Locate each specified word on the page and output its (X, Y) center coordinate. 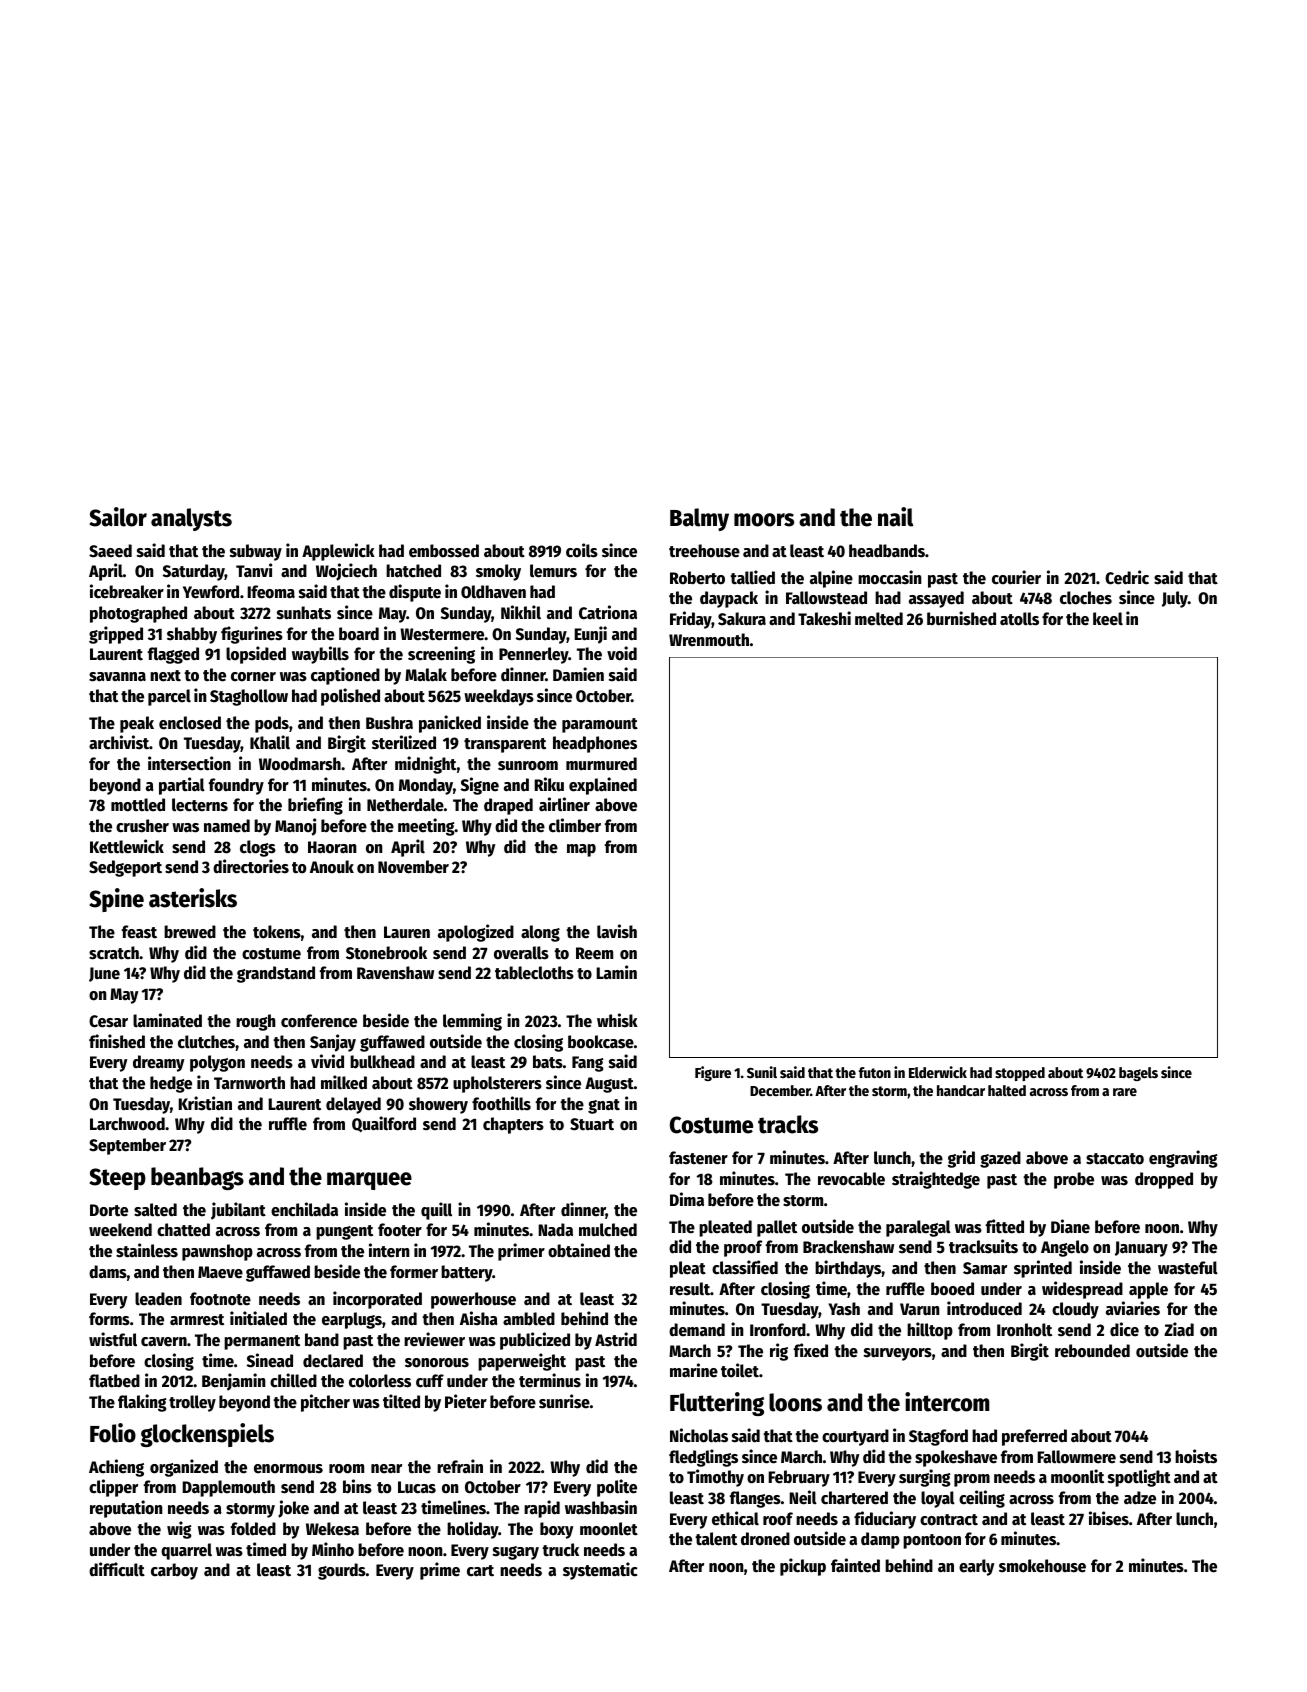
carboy (174, 1571)
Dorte (109, 1210)
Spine (116, 900)
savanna (117, 677)
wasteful (1188, 1268)
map (581, 850)
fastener (698, 1158)
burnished (961, 618)
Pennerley (533, 655)
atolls (1019, 619)
